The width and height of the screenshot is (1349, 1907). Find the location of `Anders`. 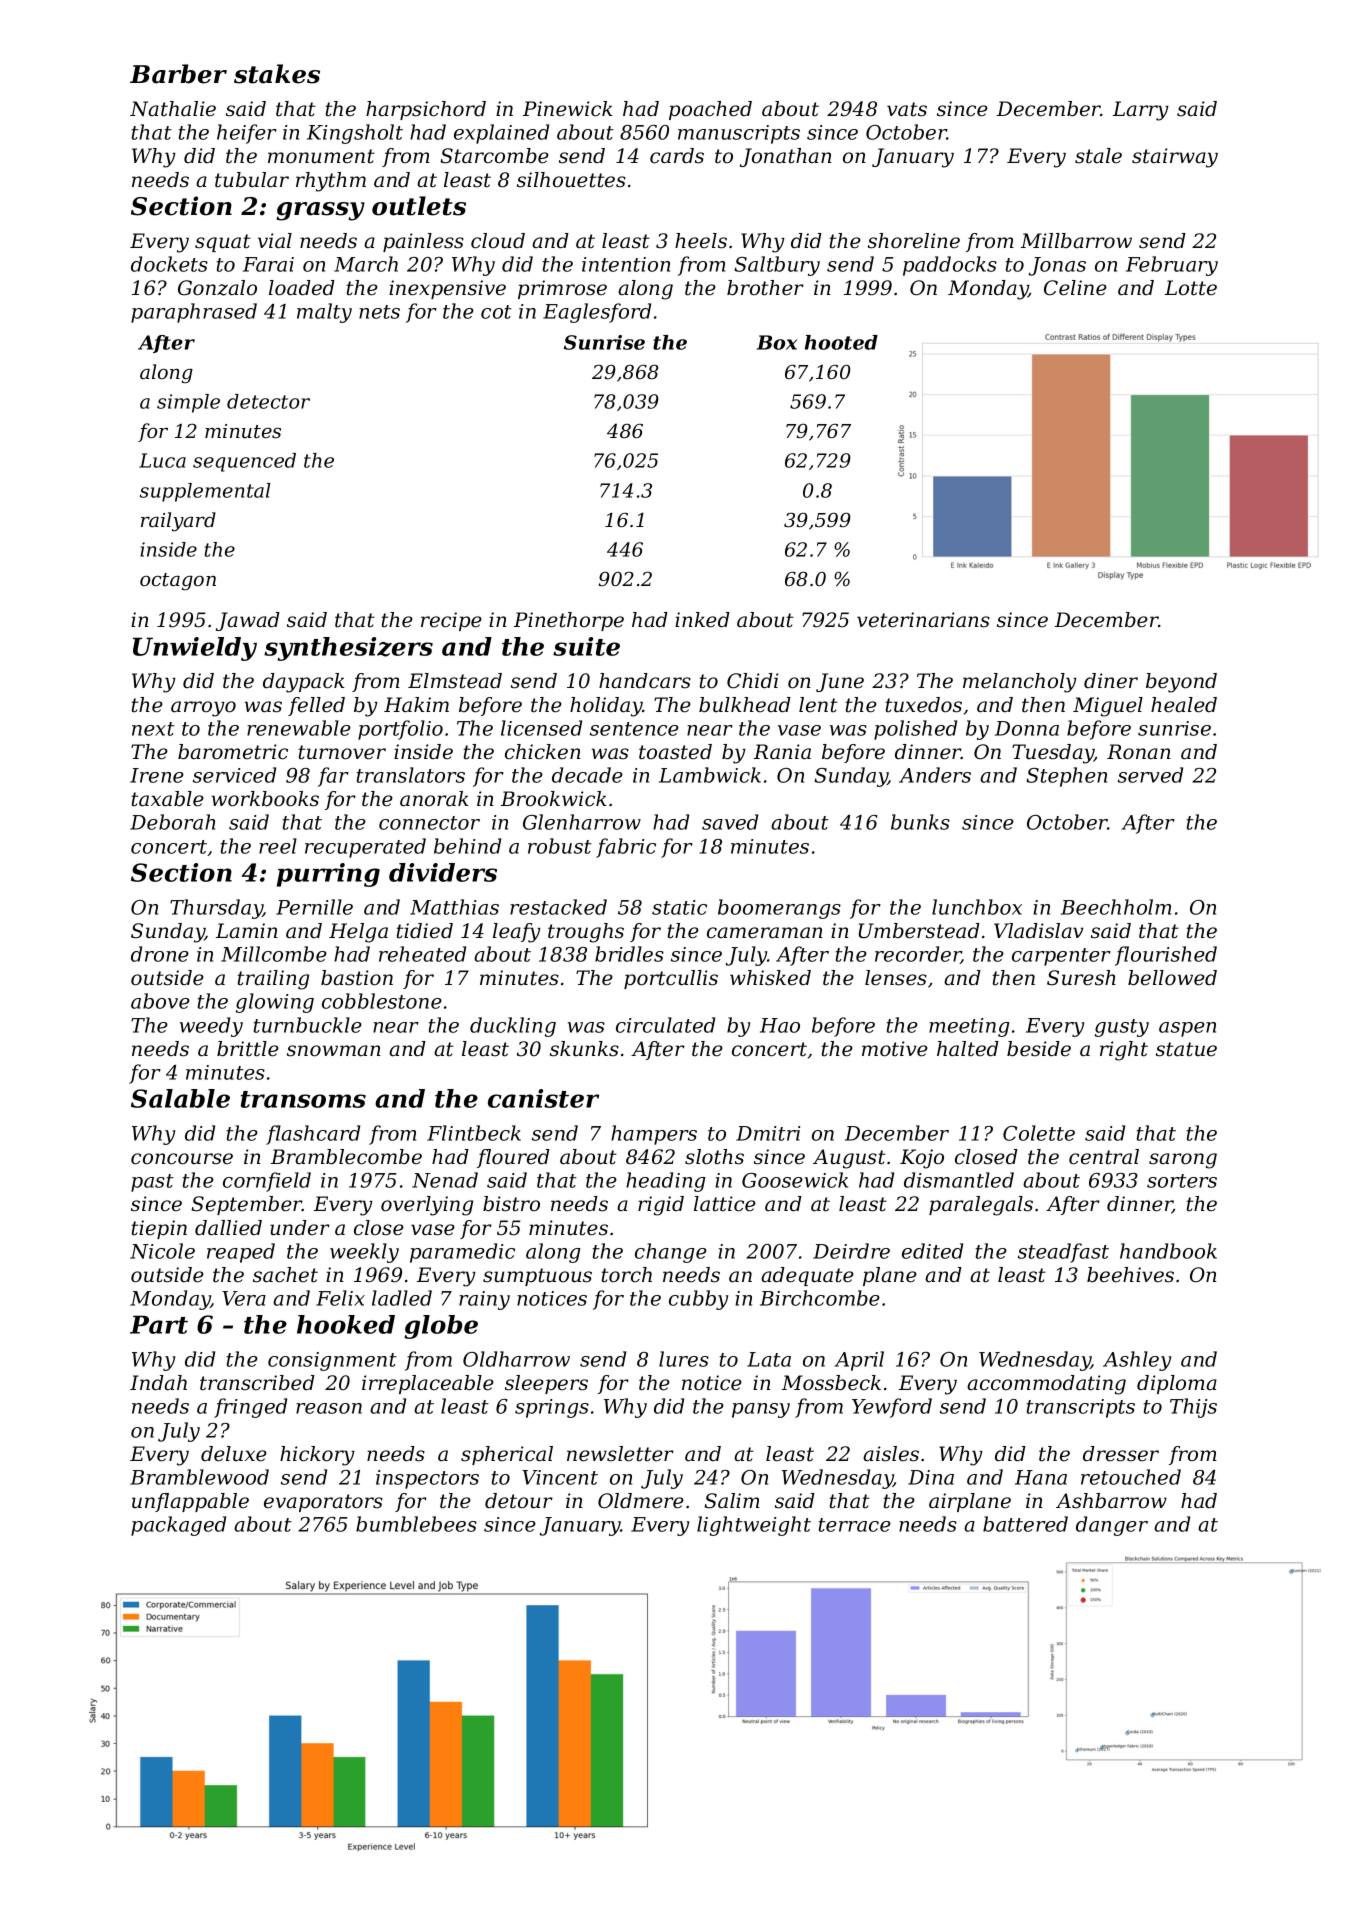

Anders is located at coordinates (935, 775).
